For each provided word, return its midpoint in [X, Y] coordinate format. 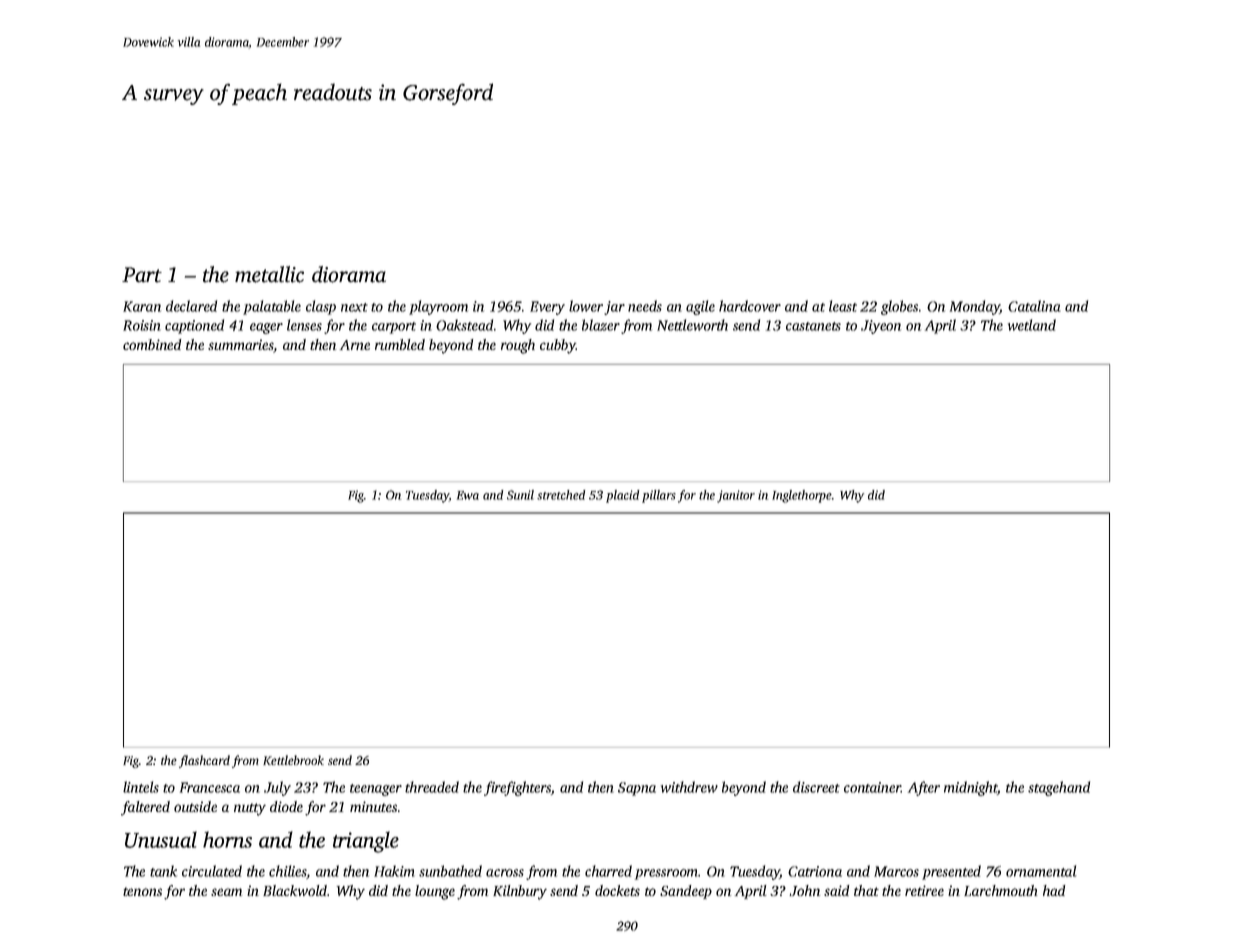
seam [226, 892]
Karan [142, 306]
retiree [924, 890]
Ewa [468, 495]
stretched [561, 495]
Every [547, 308]
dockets [617, 890]
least [843, 306]
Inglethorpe [802, 496]
